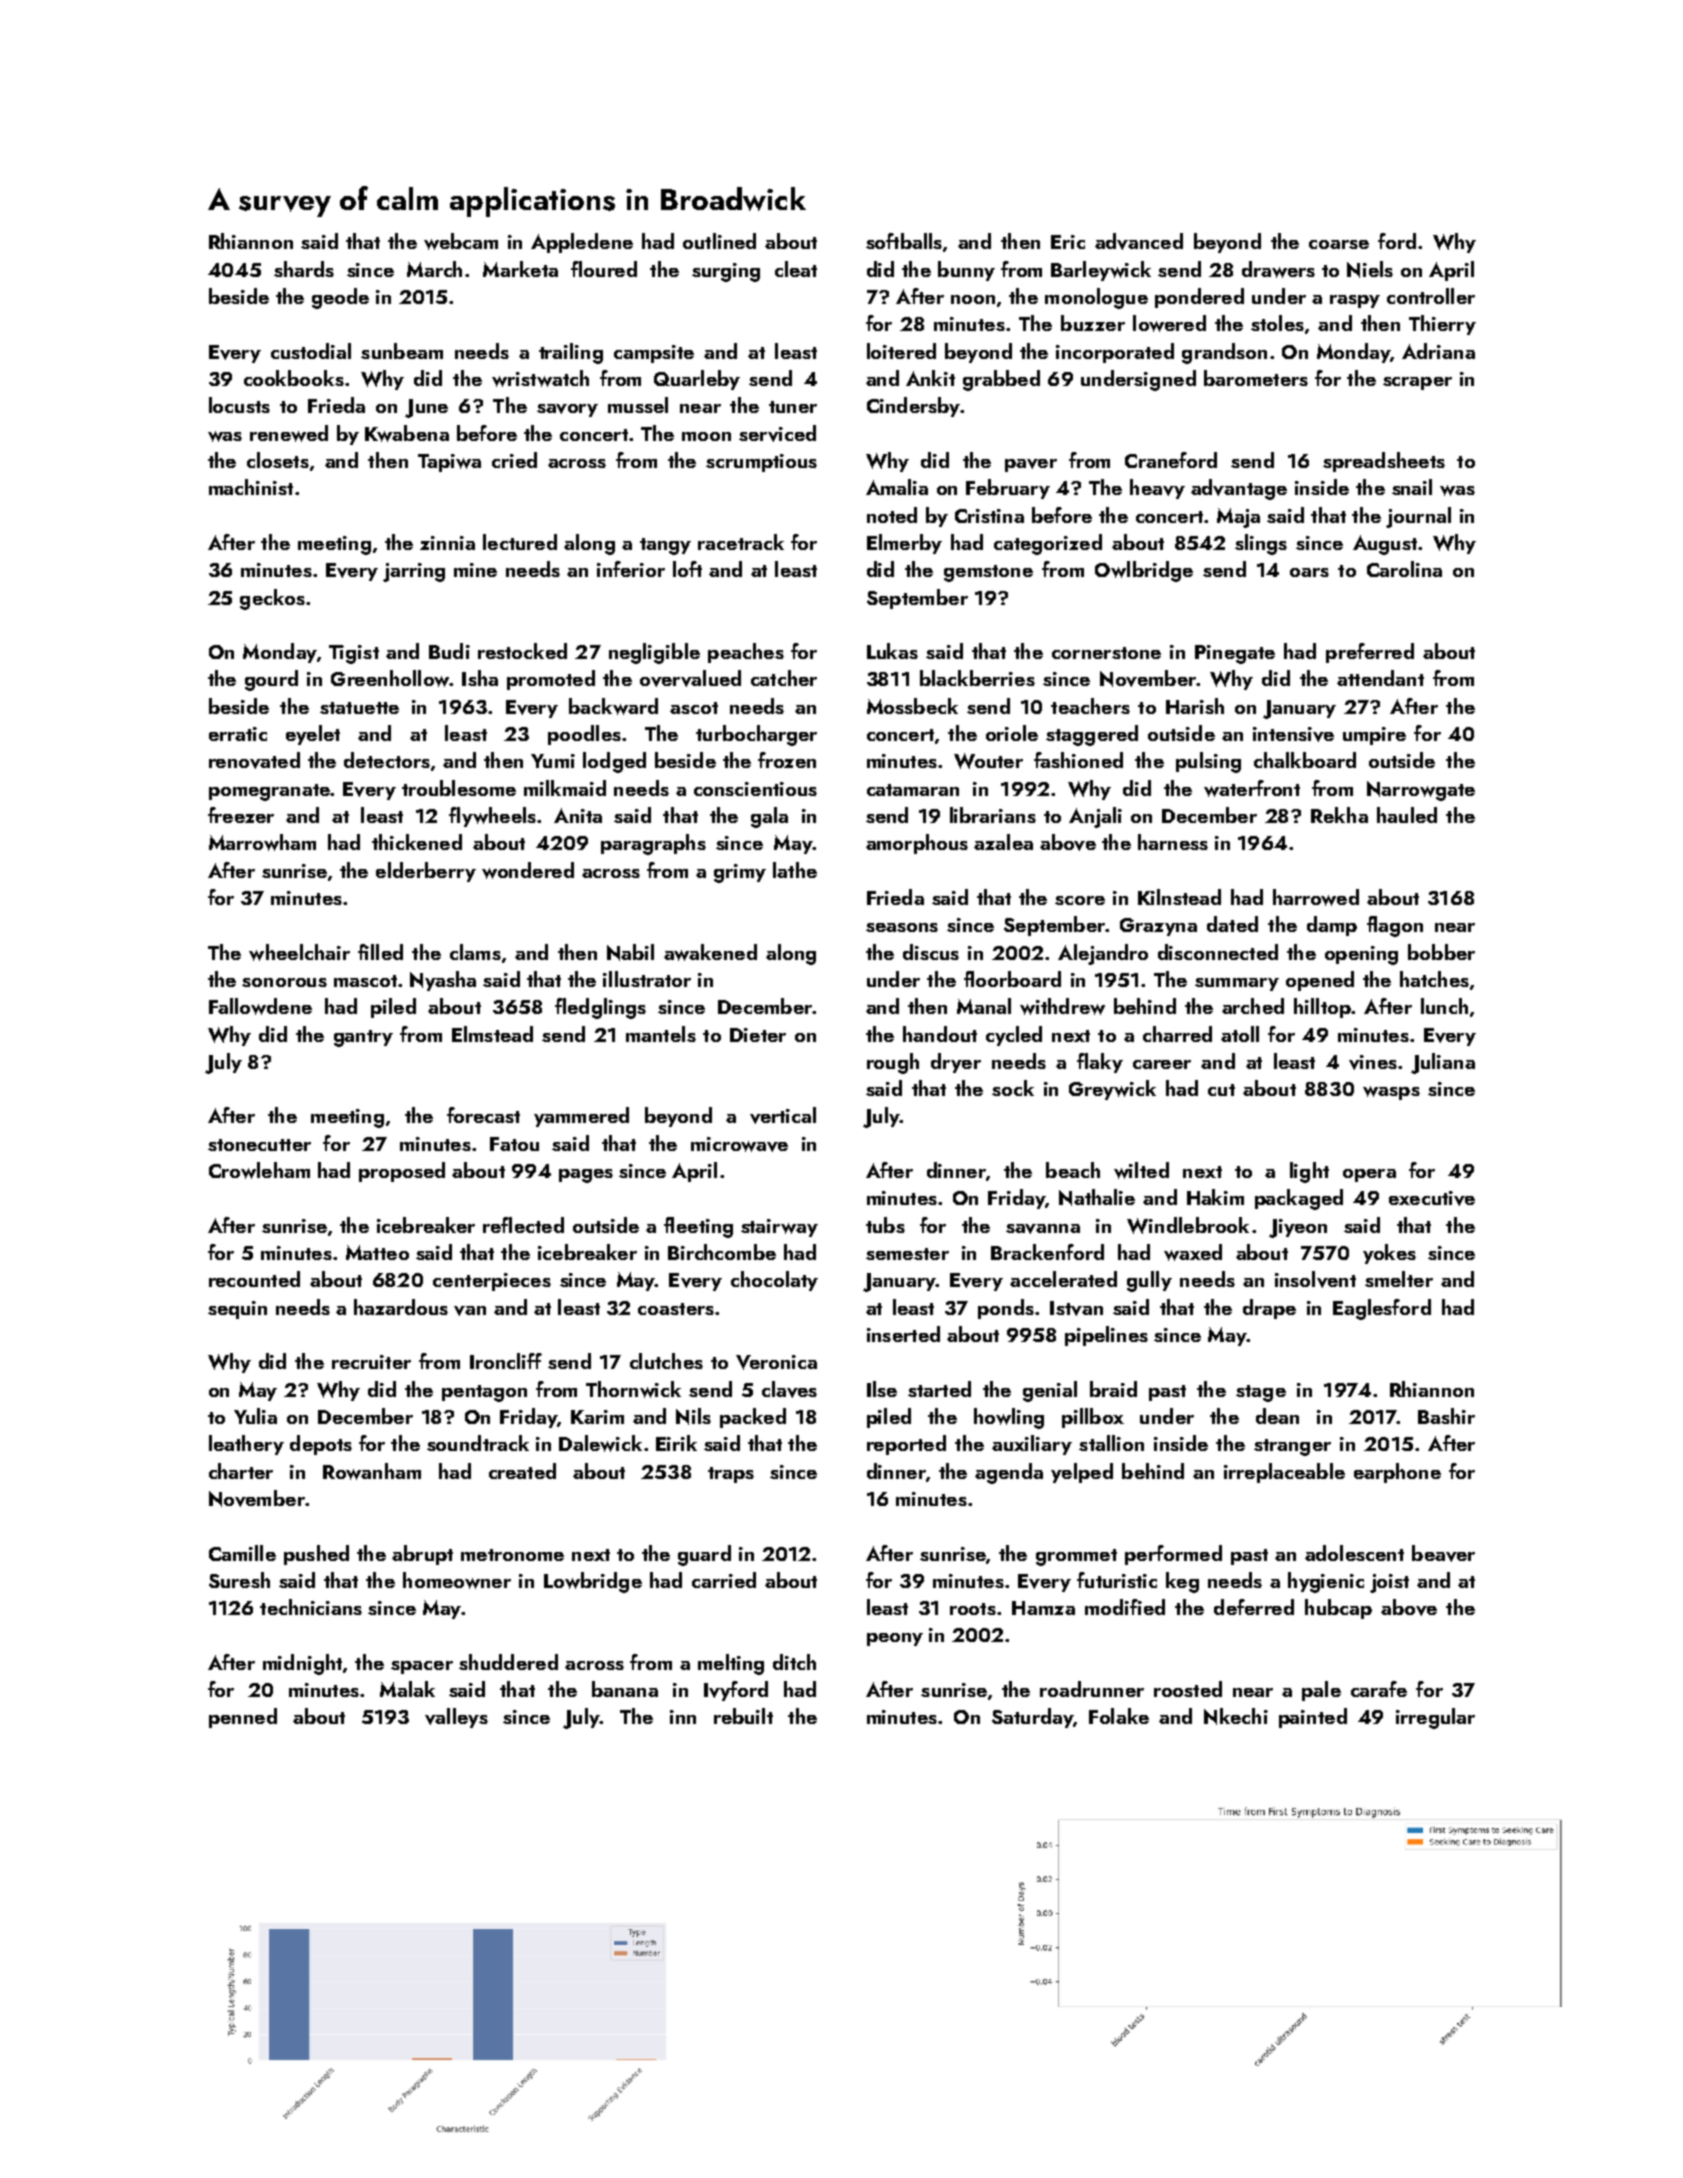 The height and width of the screenshot is (2178, 1683). I want to click on Niels, so click(1370, 269).
